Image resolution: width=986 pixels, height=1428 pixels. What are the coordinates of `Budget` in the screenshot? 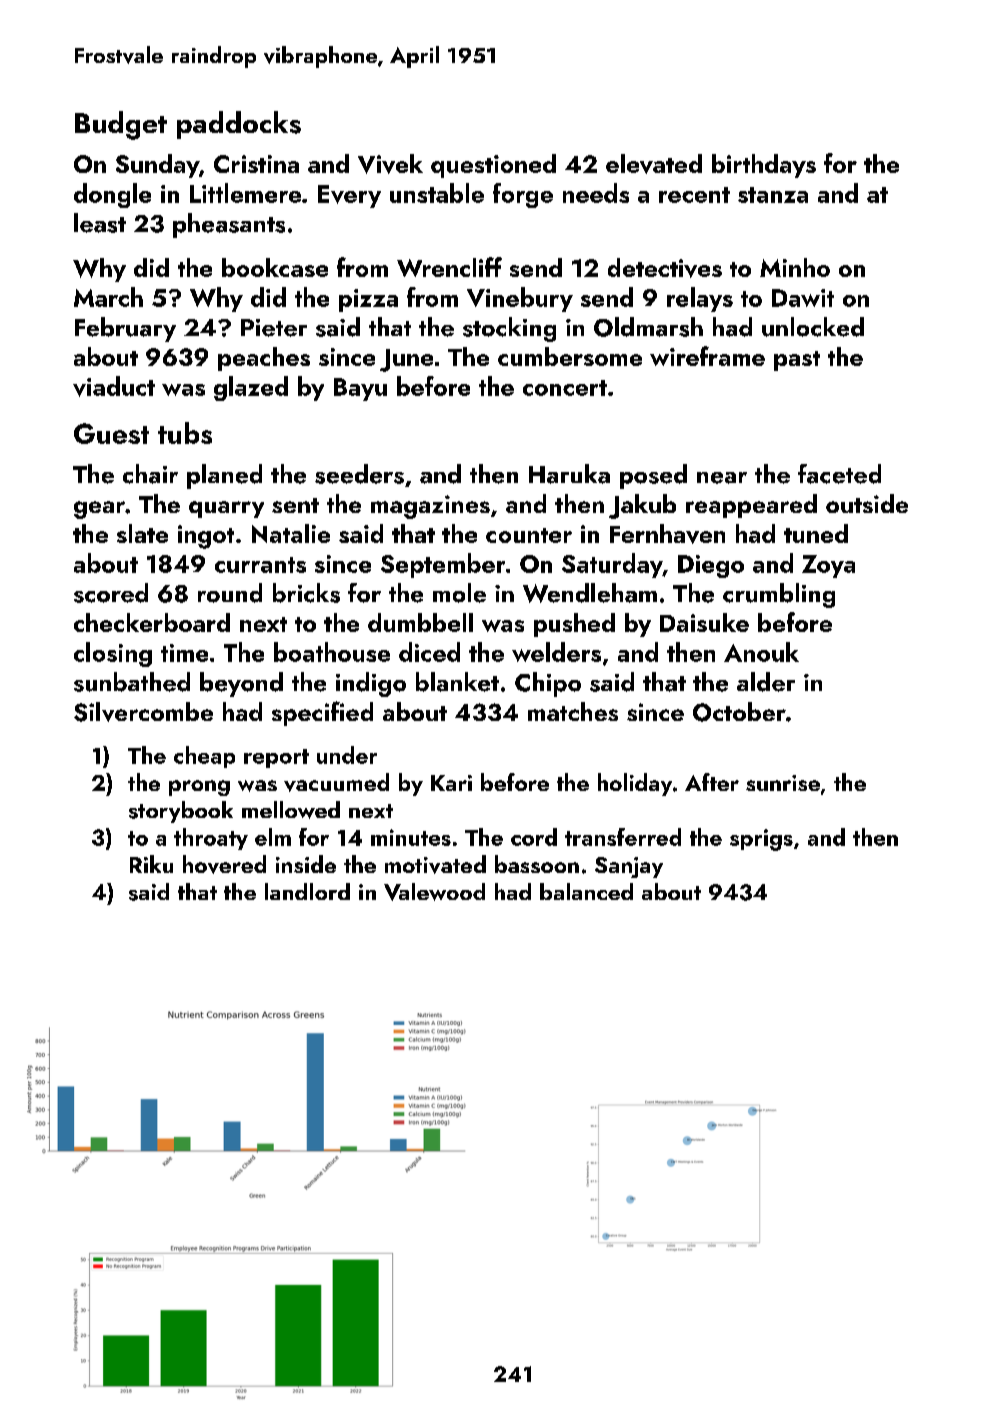 It's located at (121, 125).
